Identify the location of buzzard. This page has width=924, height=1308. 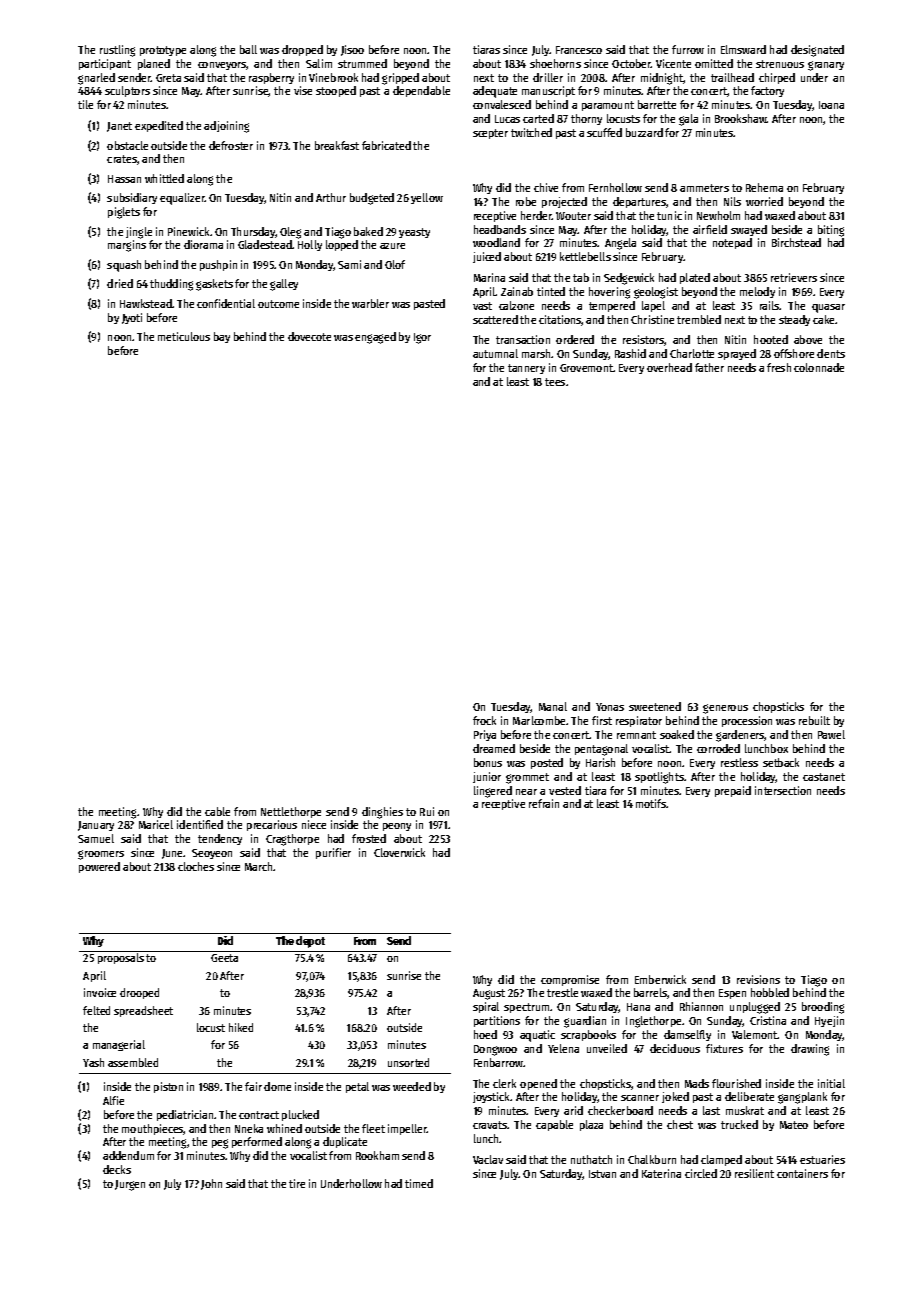
(644, 132).
